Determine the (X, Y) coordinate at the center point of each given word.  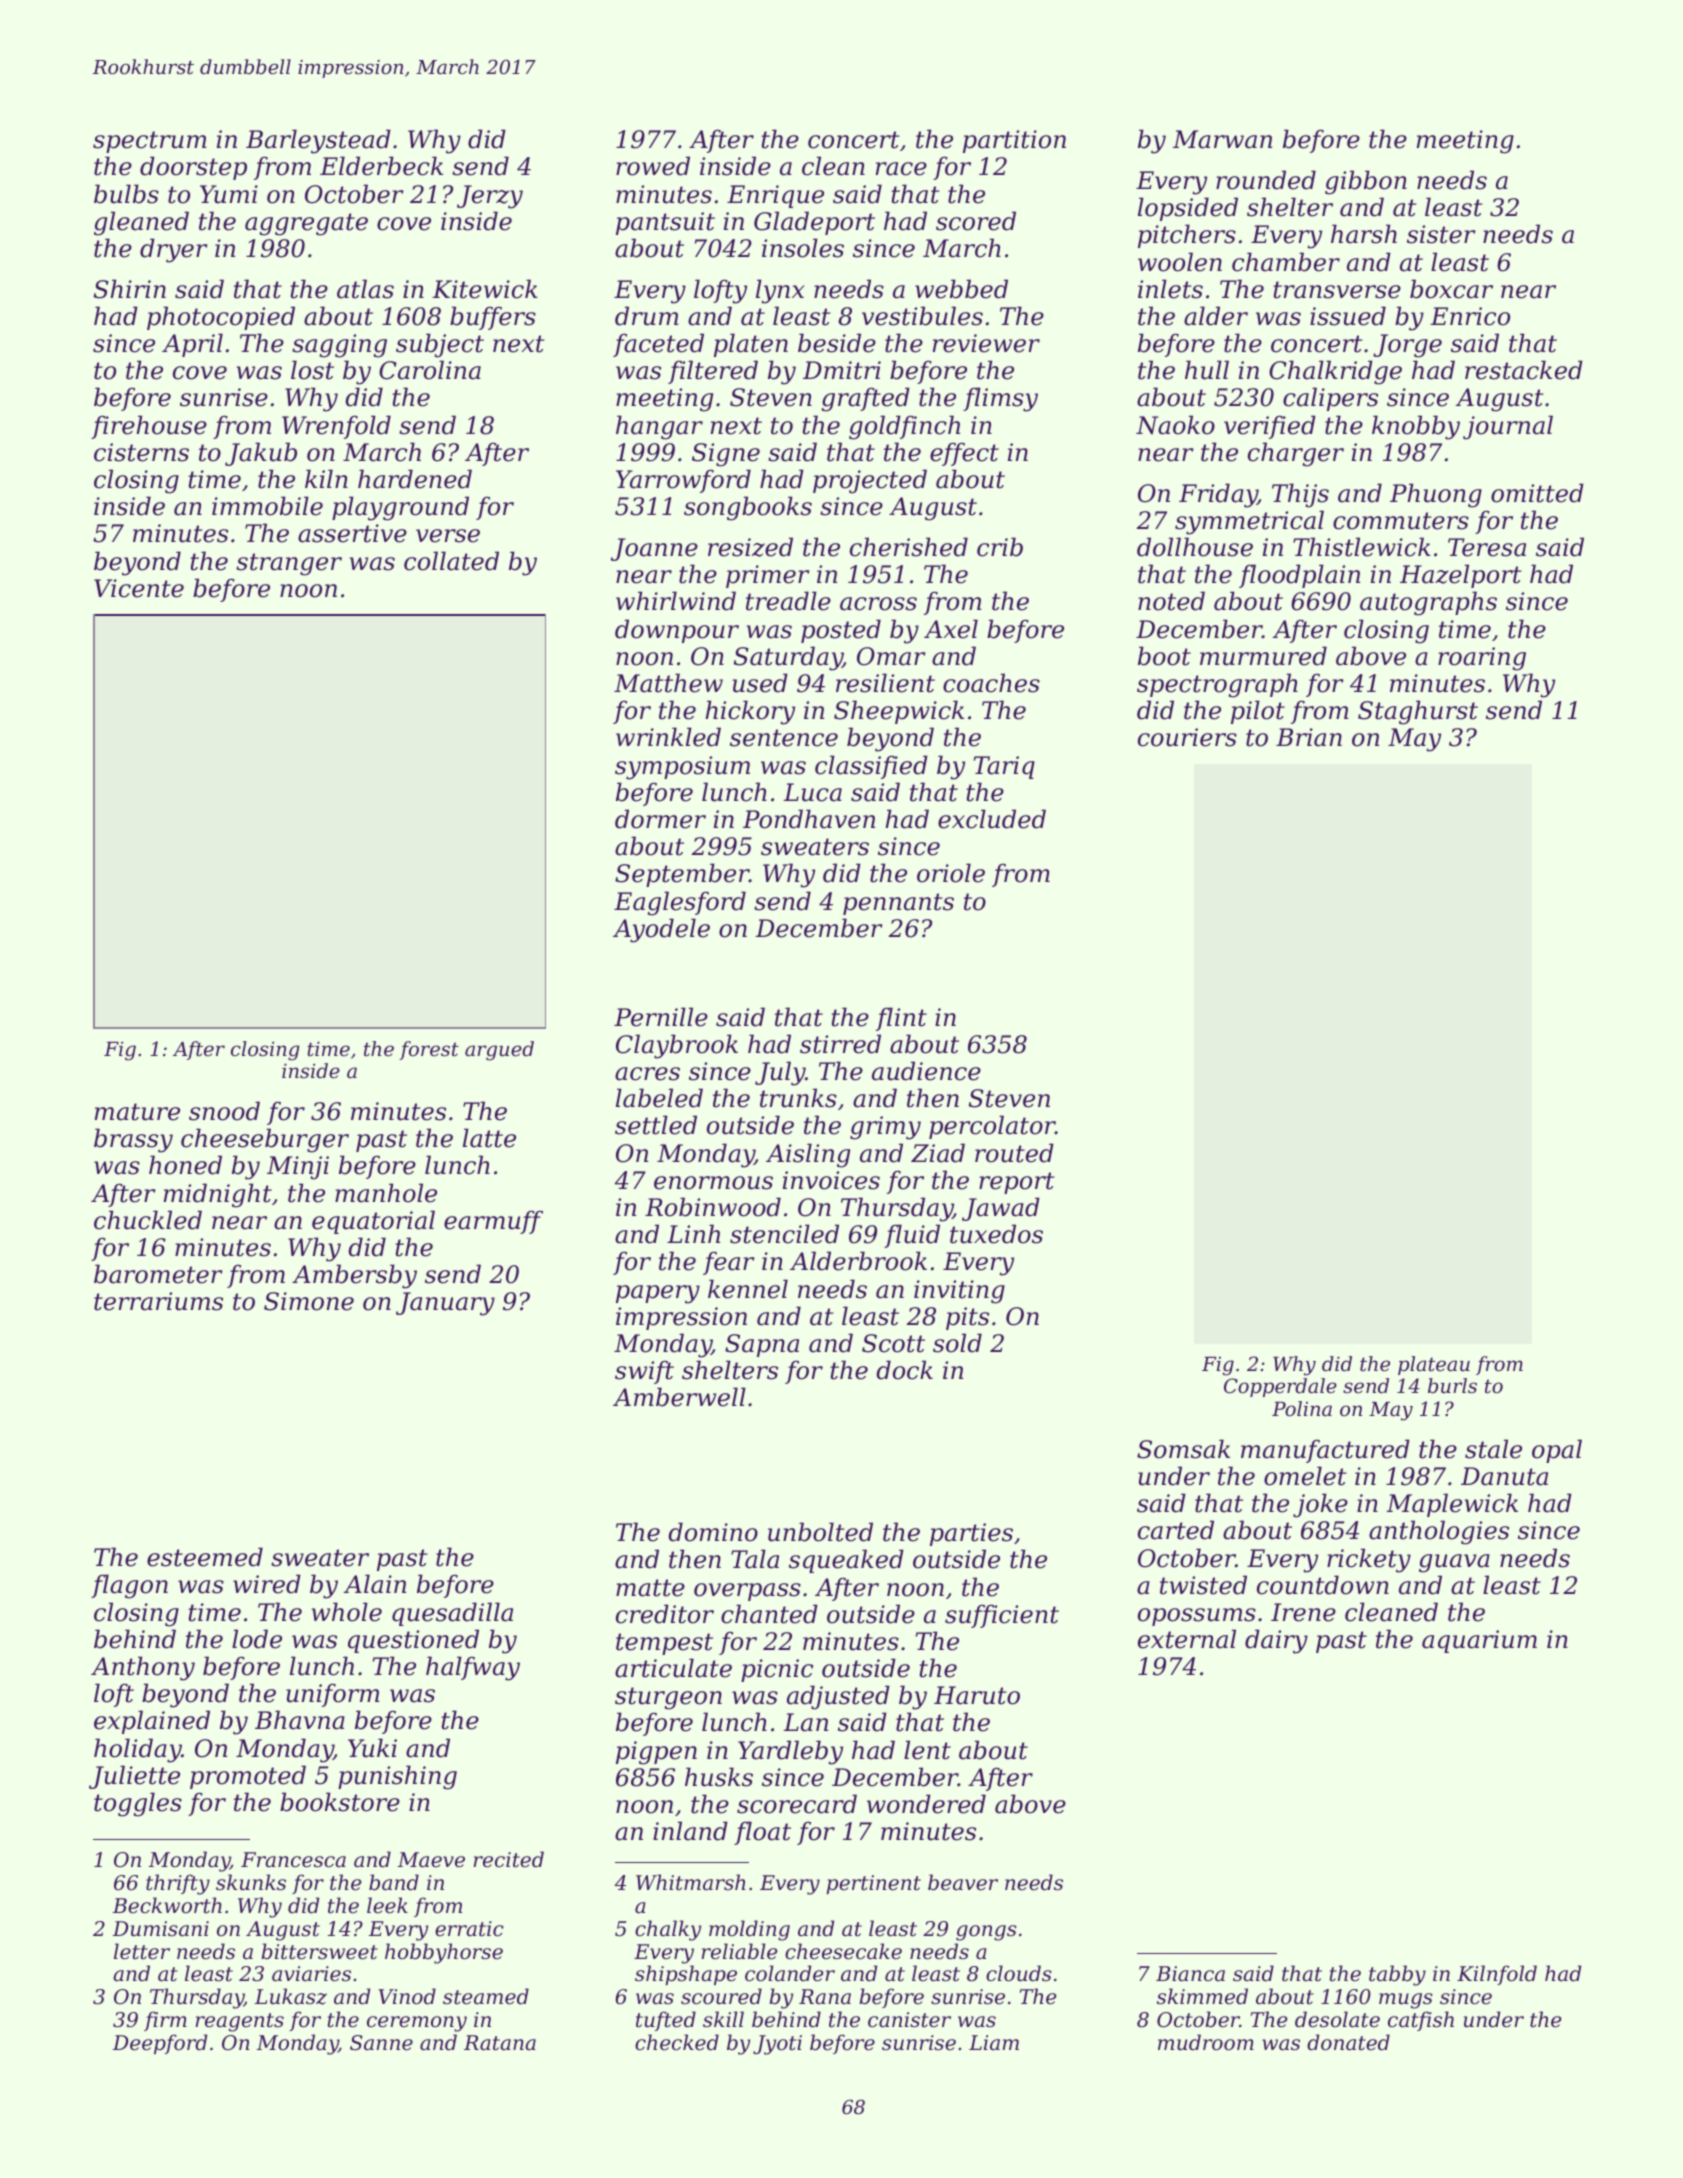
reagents (240, 2022)
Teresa (1487, 547)
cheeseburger (265, 1140)
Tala (755, 1559)
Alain (375, 1584)
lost (312, 370)
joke (1320, 1505)
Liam (994, 2042)
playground (400, 508)
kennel (748, 1289)
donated (1348, 2042)
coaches (991, 683)
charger (1296, 454)
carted (1176, 1530)
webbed (961, 289)
